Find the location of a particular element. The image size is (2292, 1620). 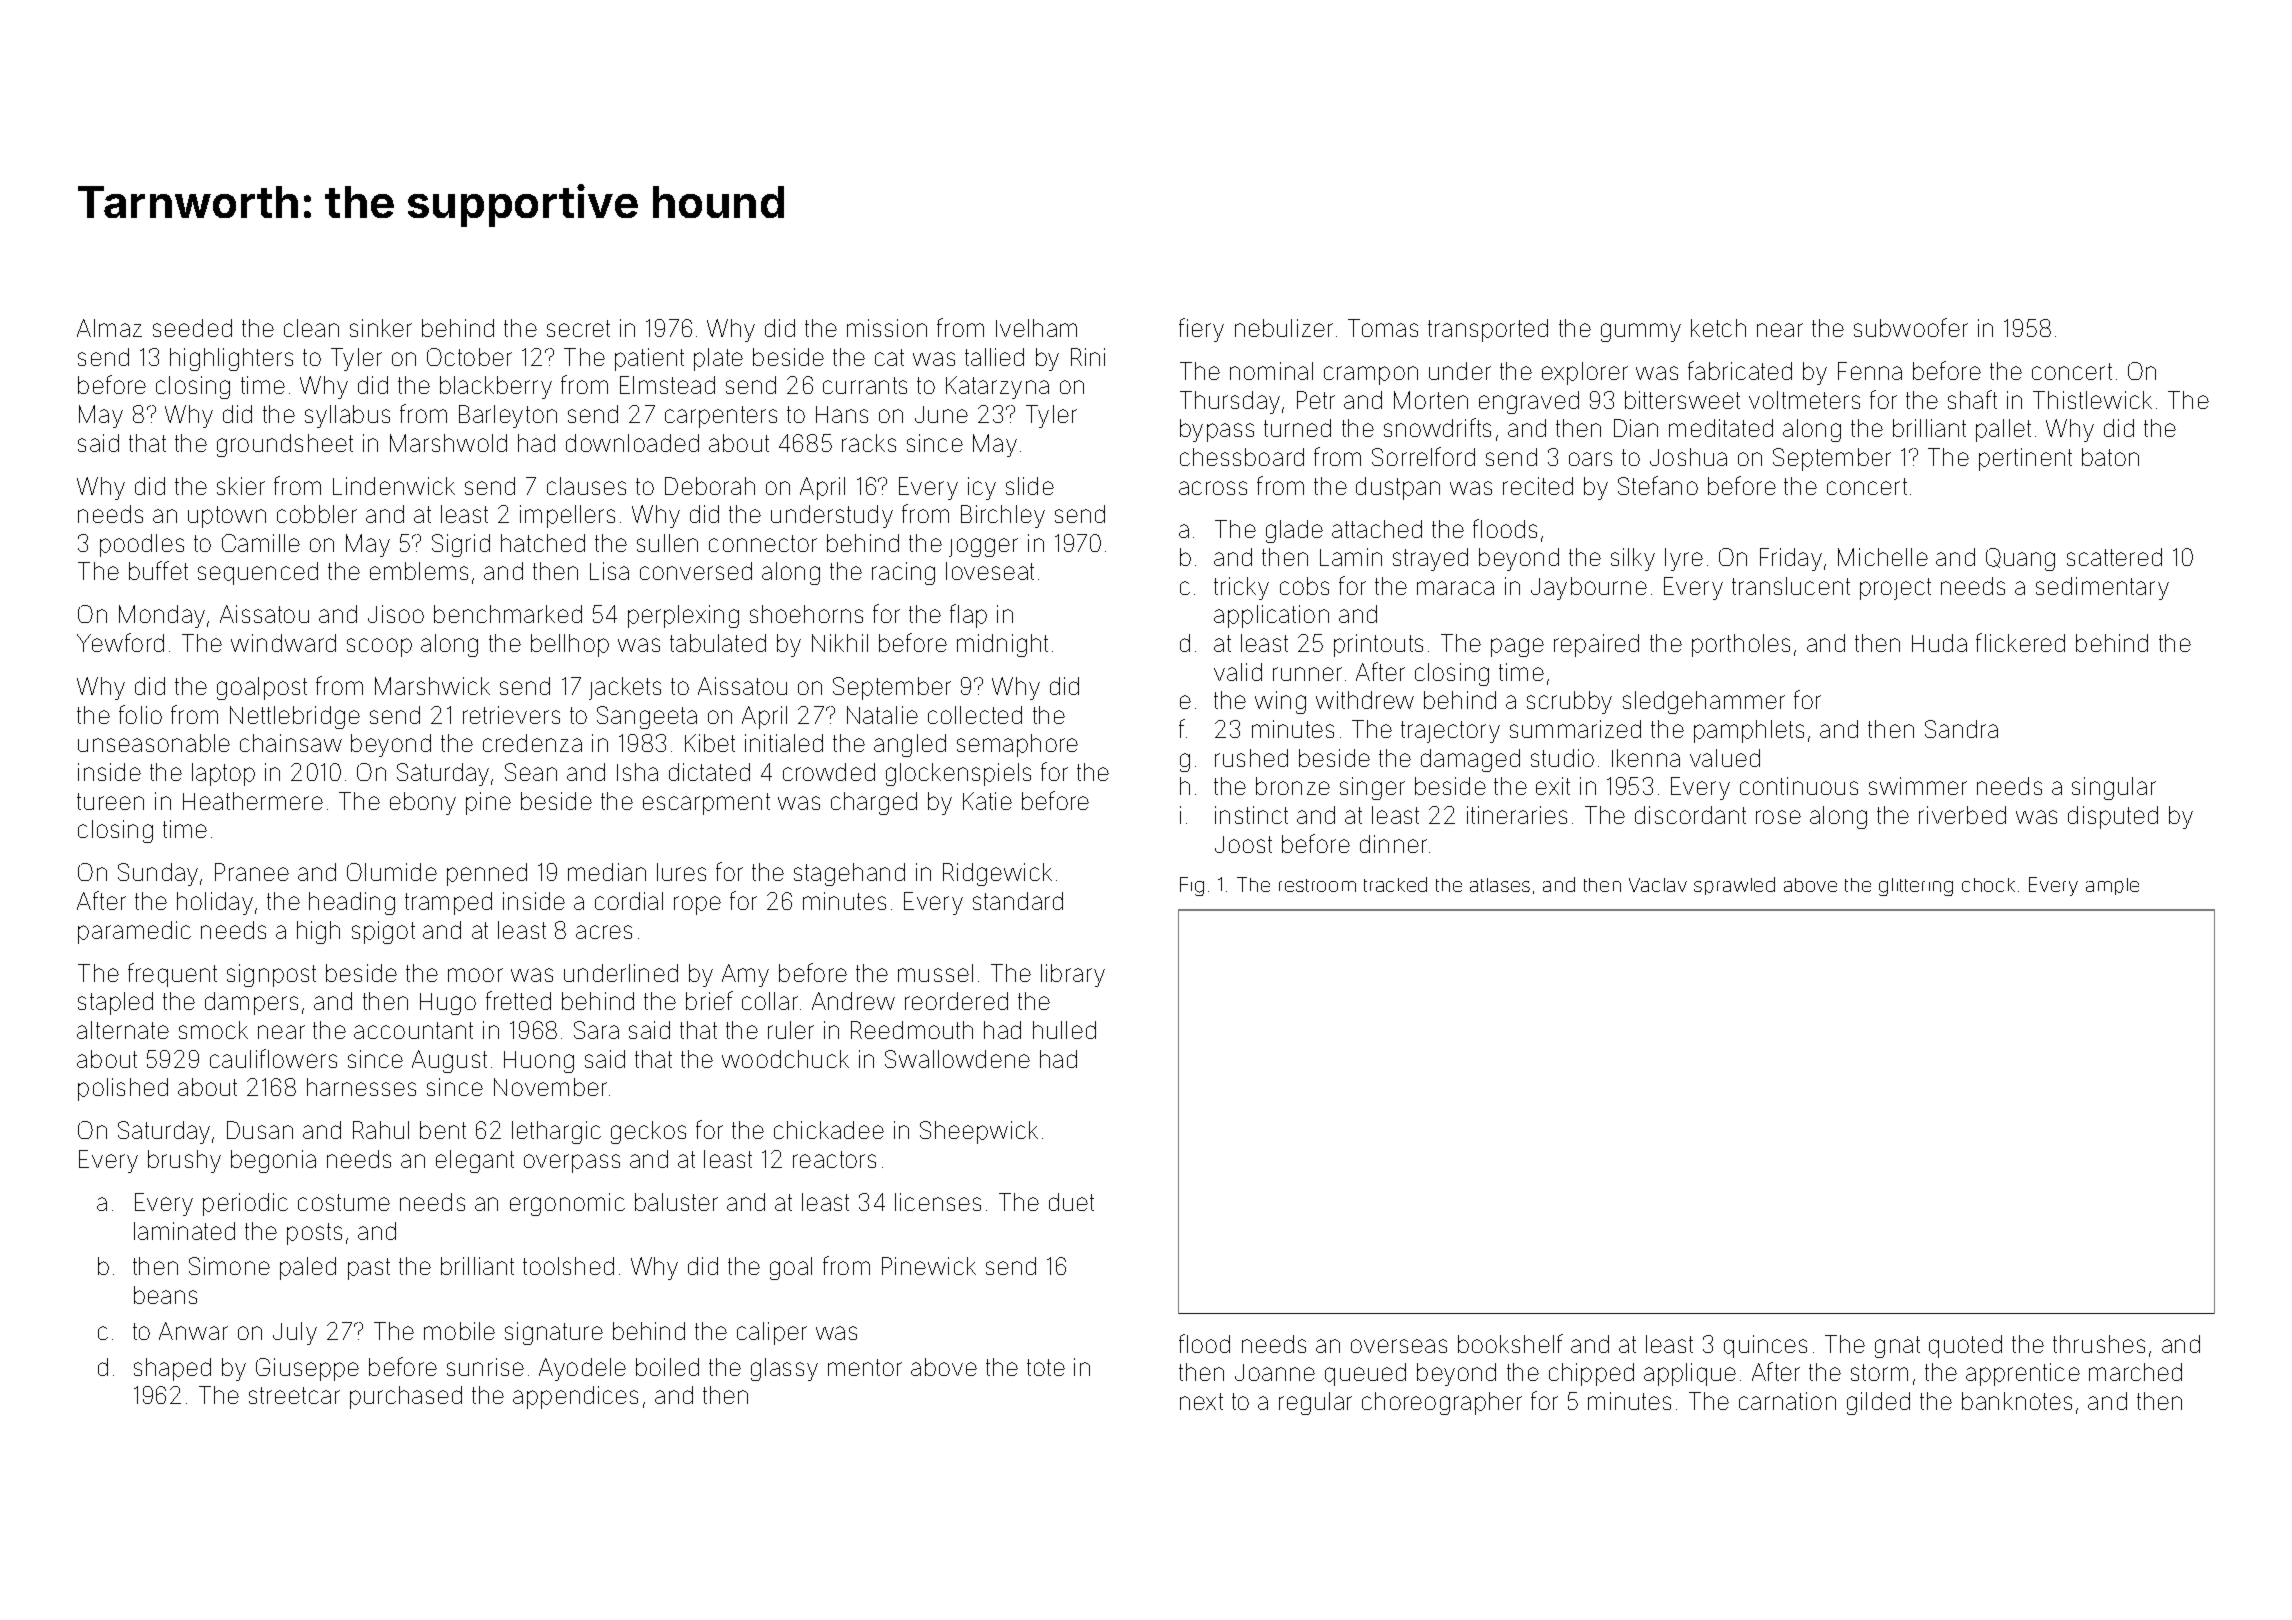

Sheepwick is located at coordinates (979, 1132).
